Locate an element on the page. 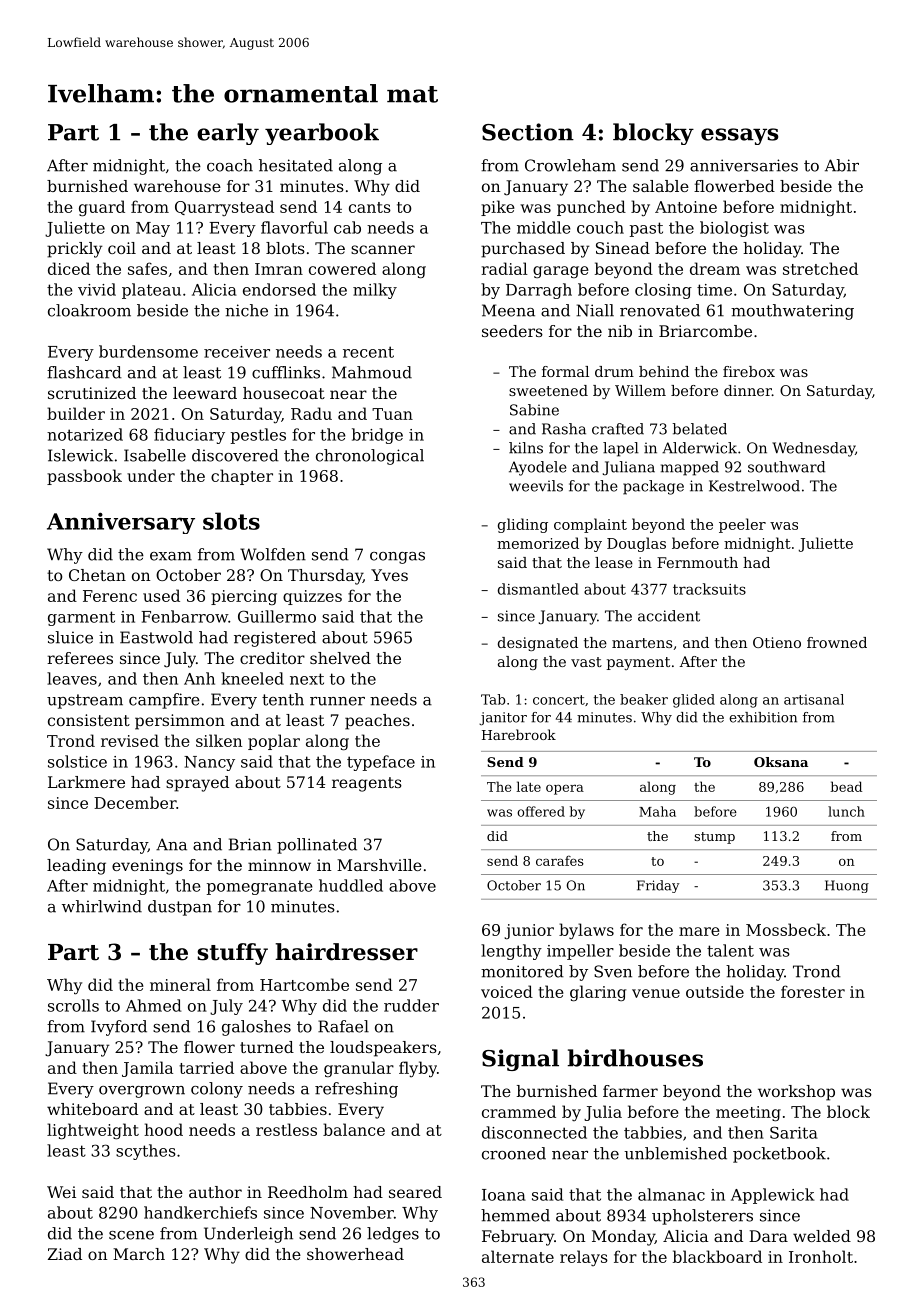 This document has width=924, height=1308. yearbook is located at coordinates (322, 134).
